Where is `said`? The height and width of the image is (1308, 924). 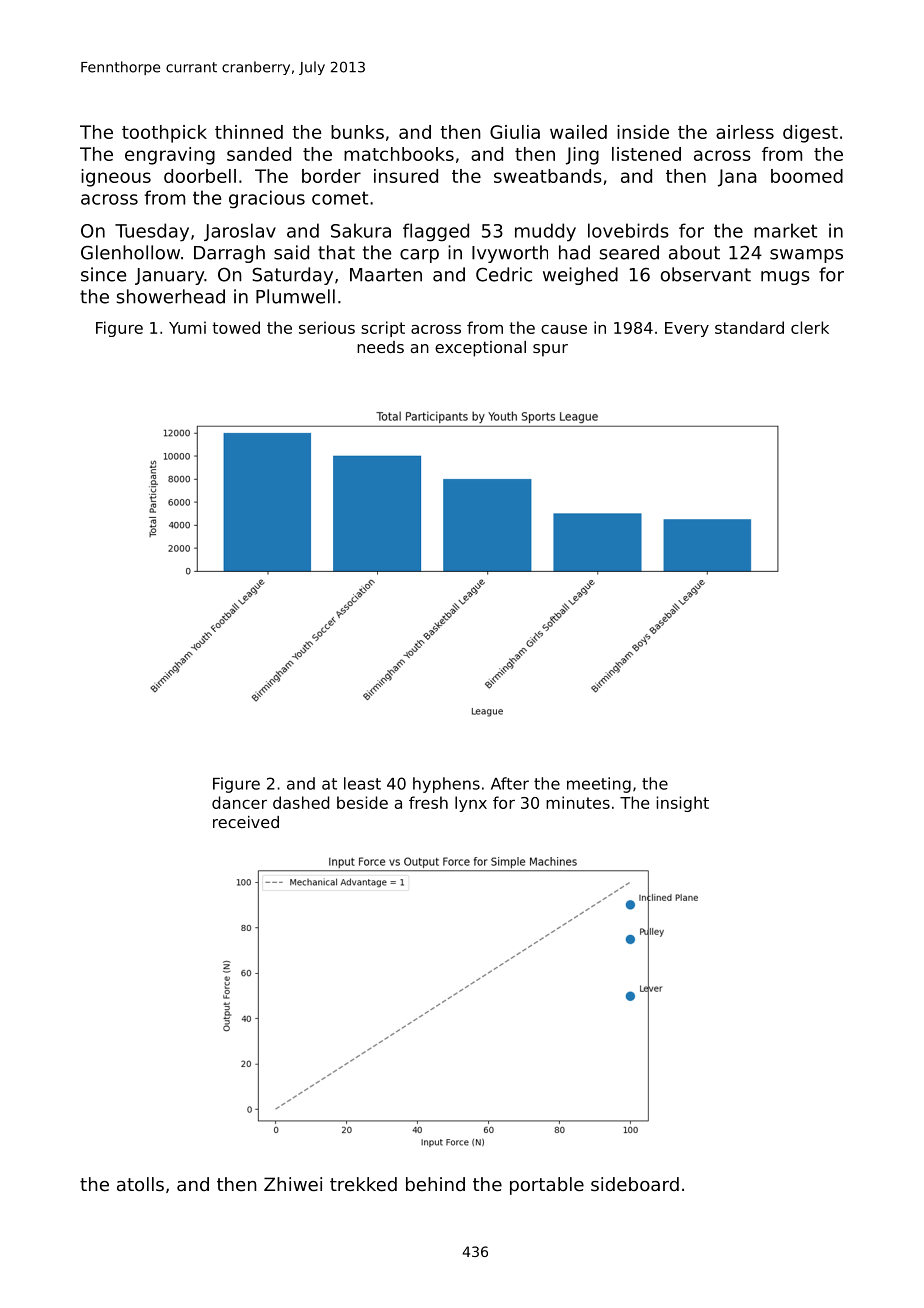 said is located at coordinates (291, 252).
